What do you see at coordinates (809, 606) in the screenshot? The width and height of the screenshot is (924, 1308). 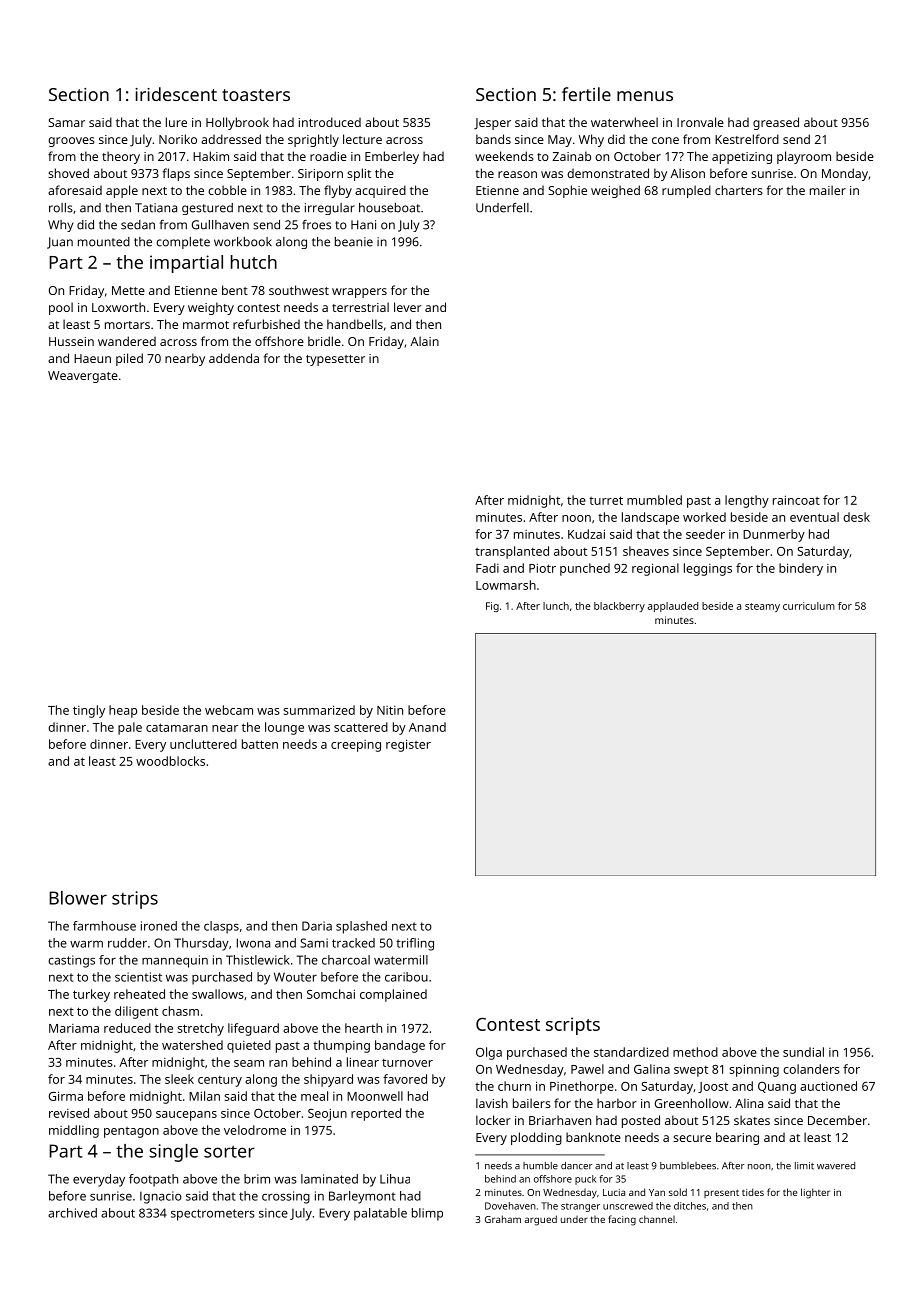 I see `curriculum` at bounding box center [809, 606].
